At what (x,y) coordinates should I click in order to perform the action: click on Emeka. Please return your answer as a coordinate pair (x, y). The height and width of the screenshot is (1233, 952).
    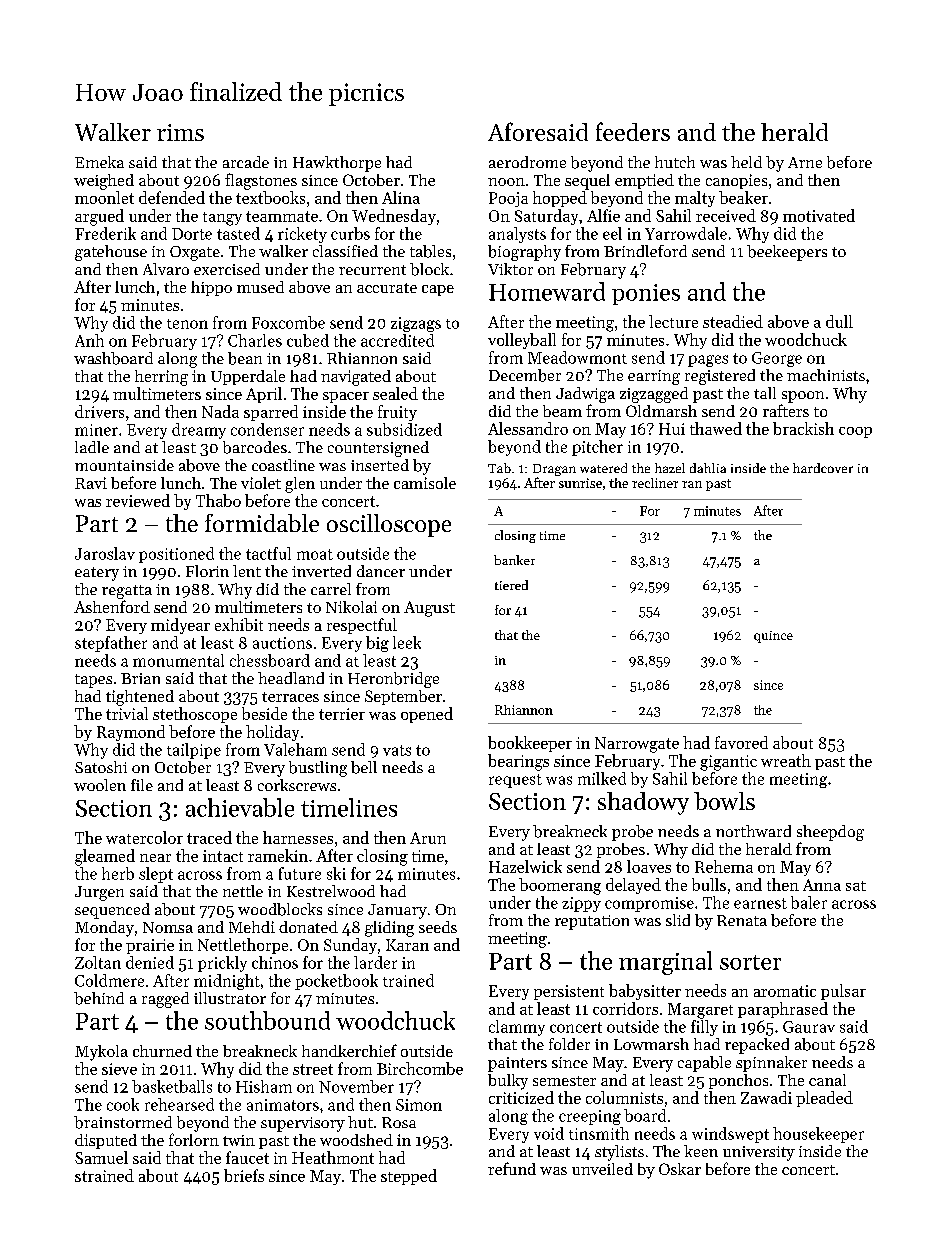
    Looking at the image, I should click on (99, 162).
